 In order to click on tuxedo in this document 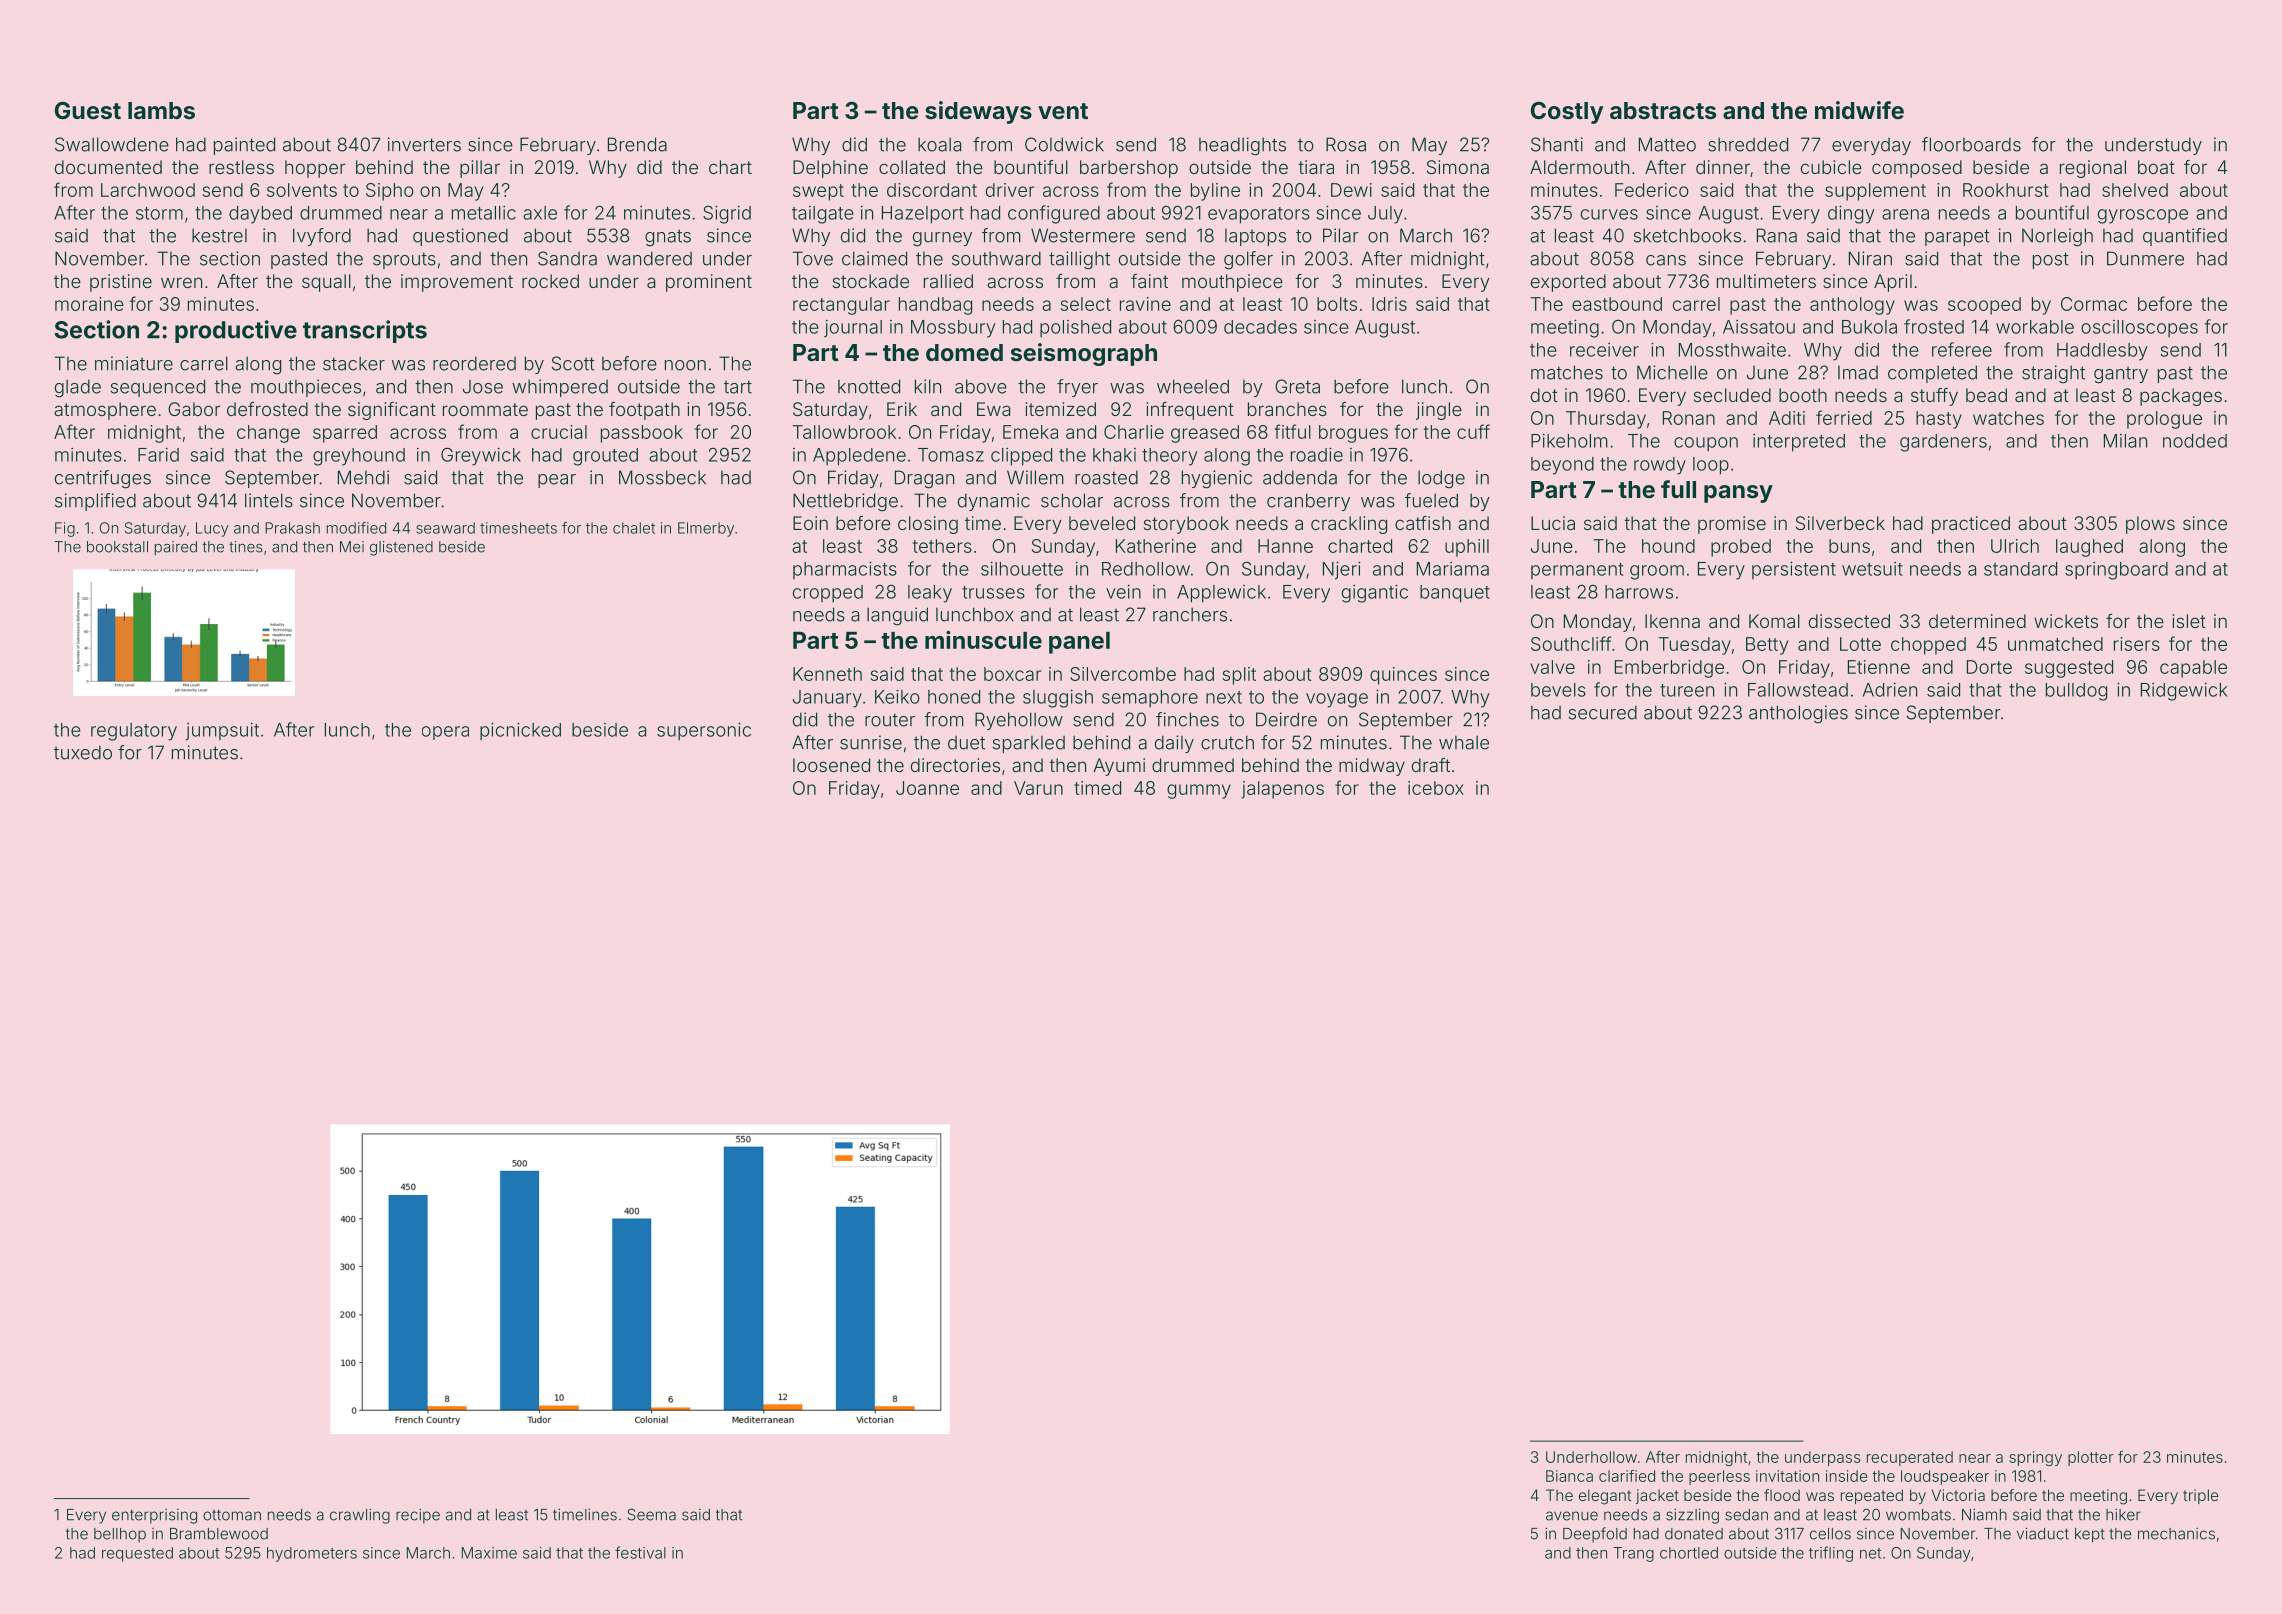, I will do `click(83, 752)`.
